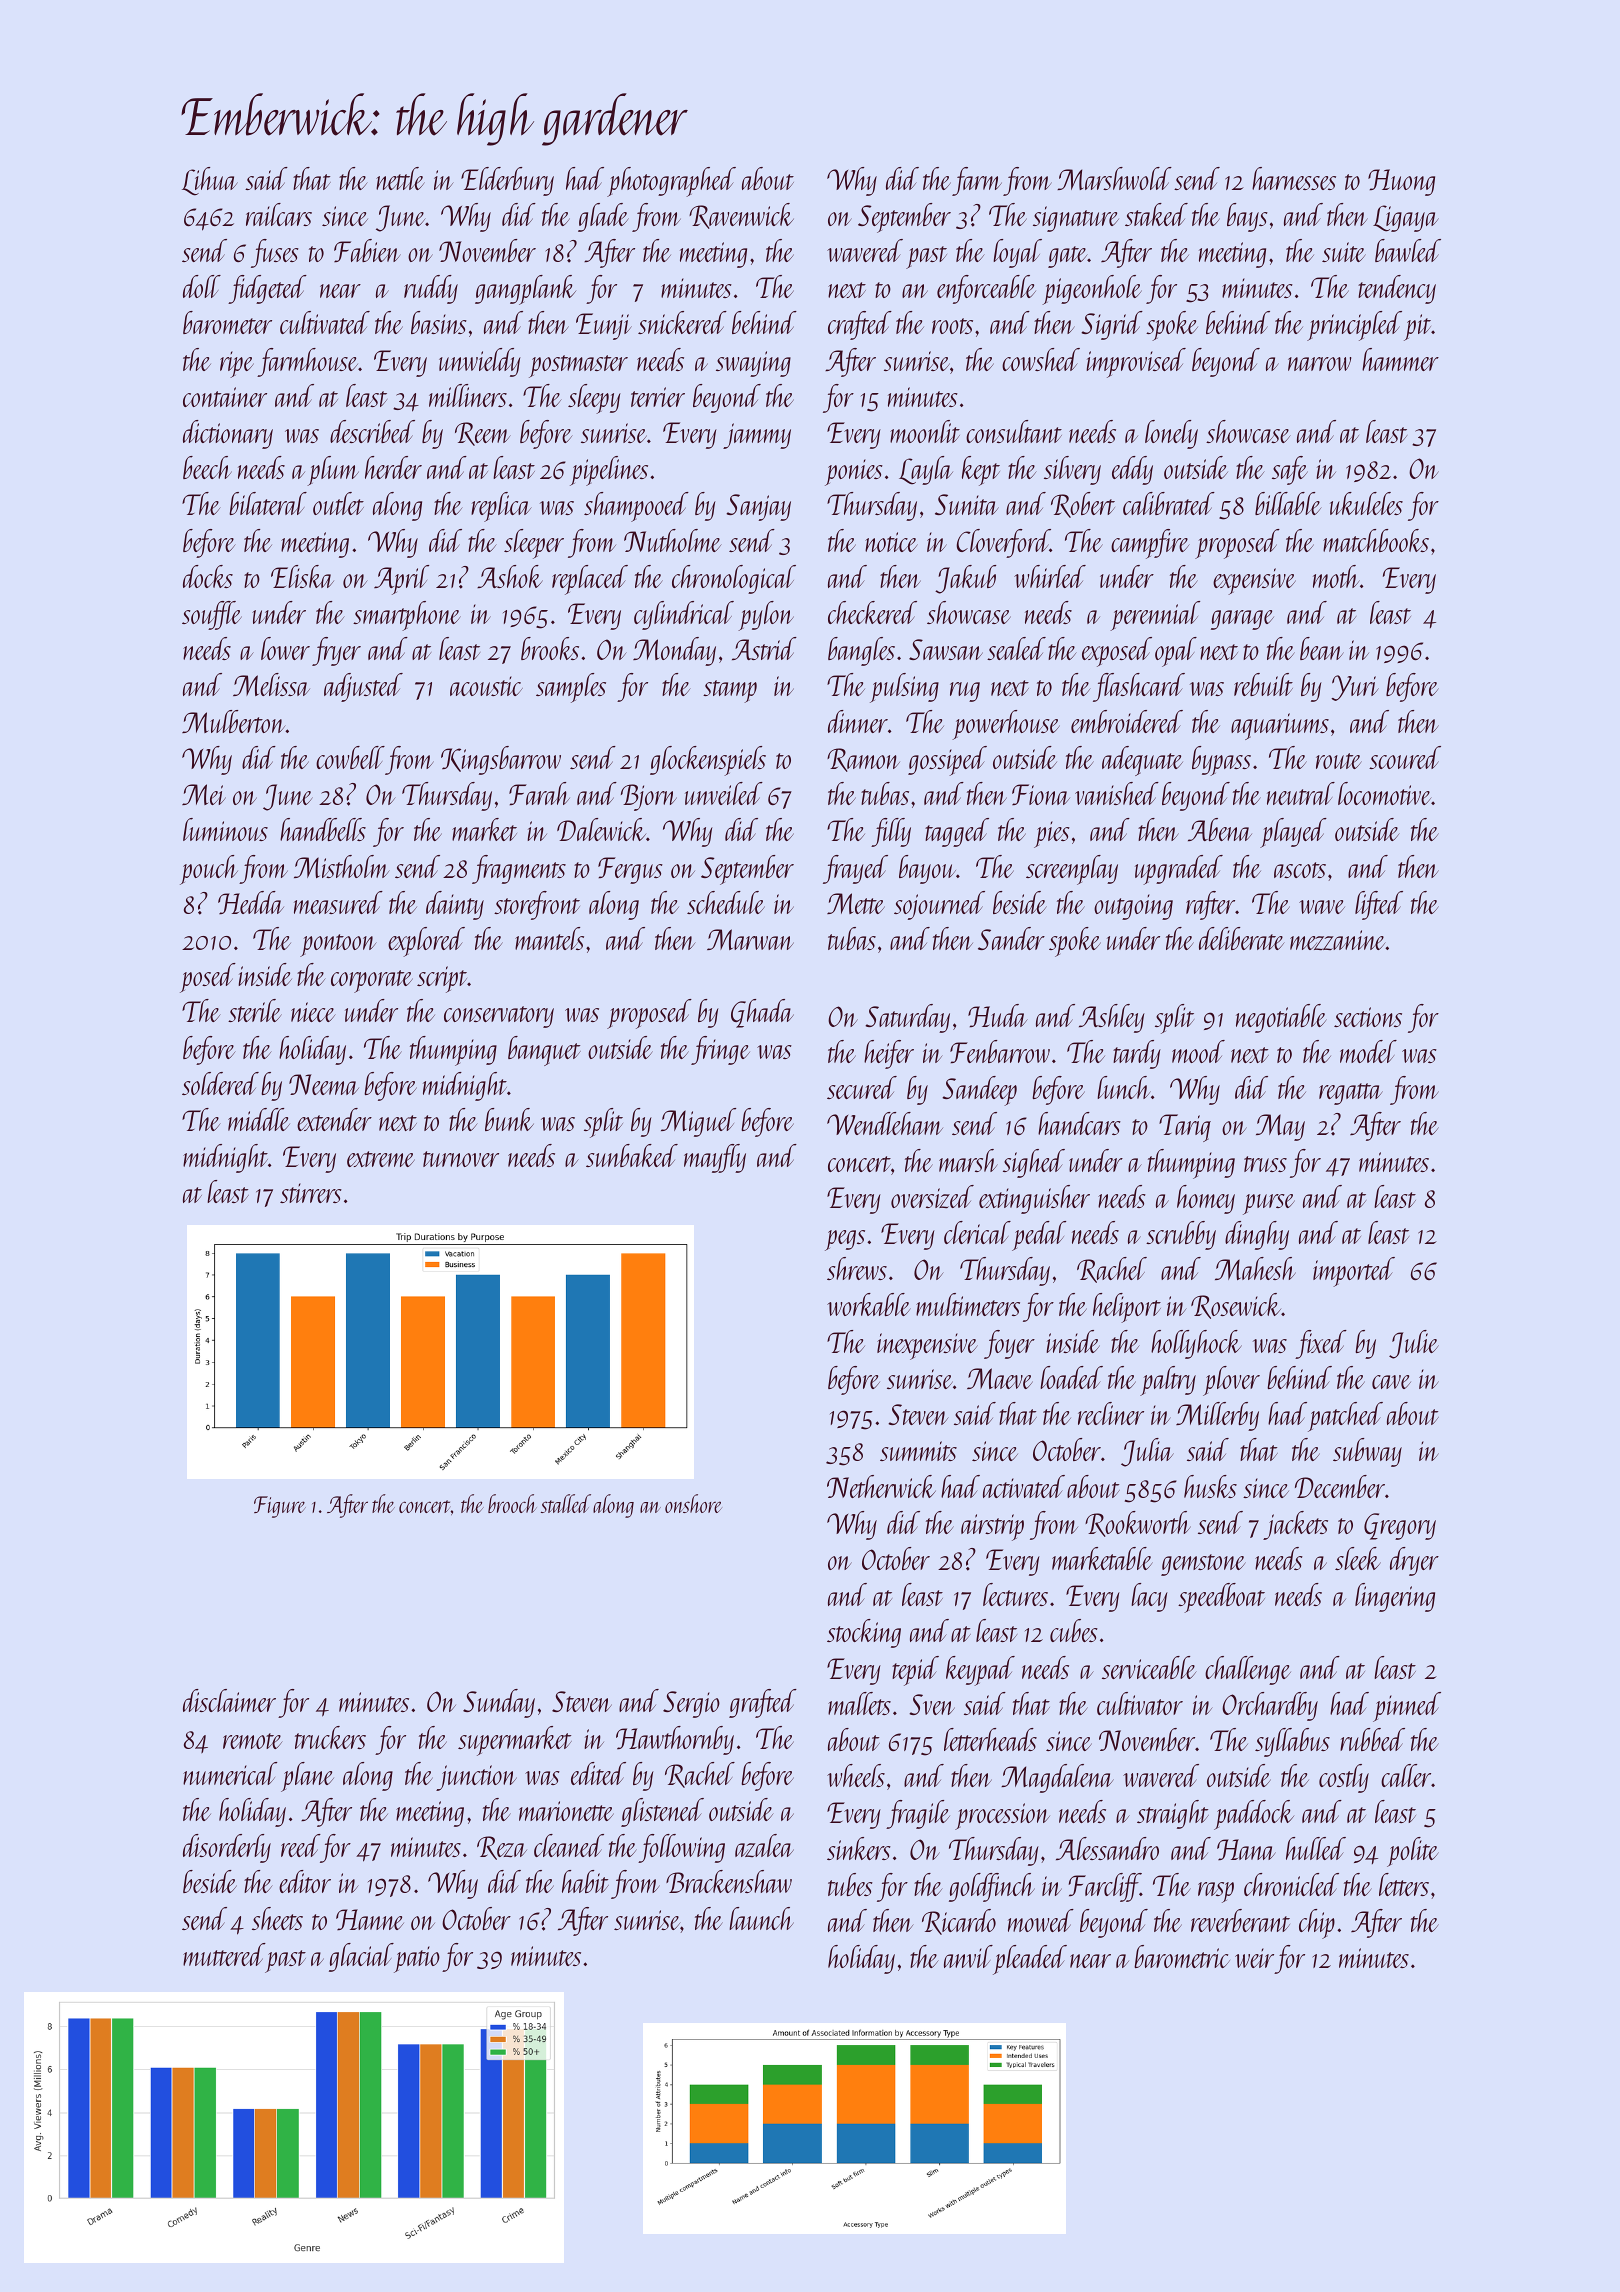 The height and width of the document is (2292, 1620). What do you see at coordinates (671, 182) in the document?
I see `photographed` at bounding box center [671, 182].
